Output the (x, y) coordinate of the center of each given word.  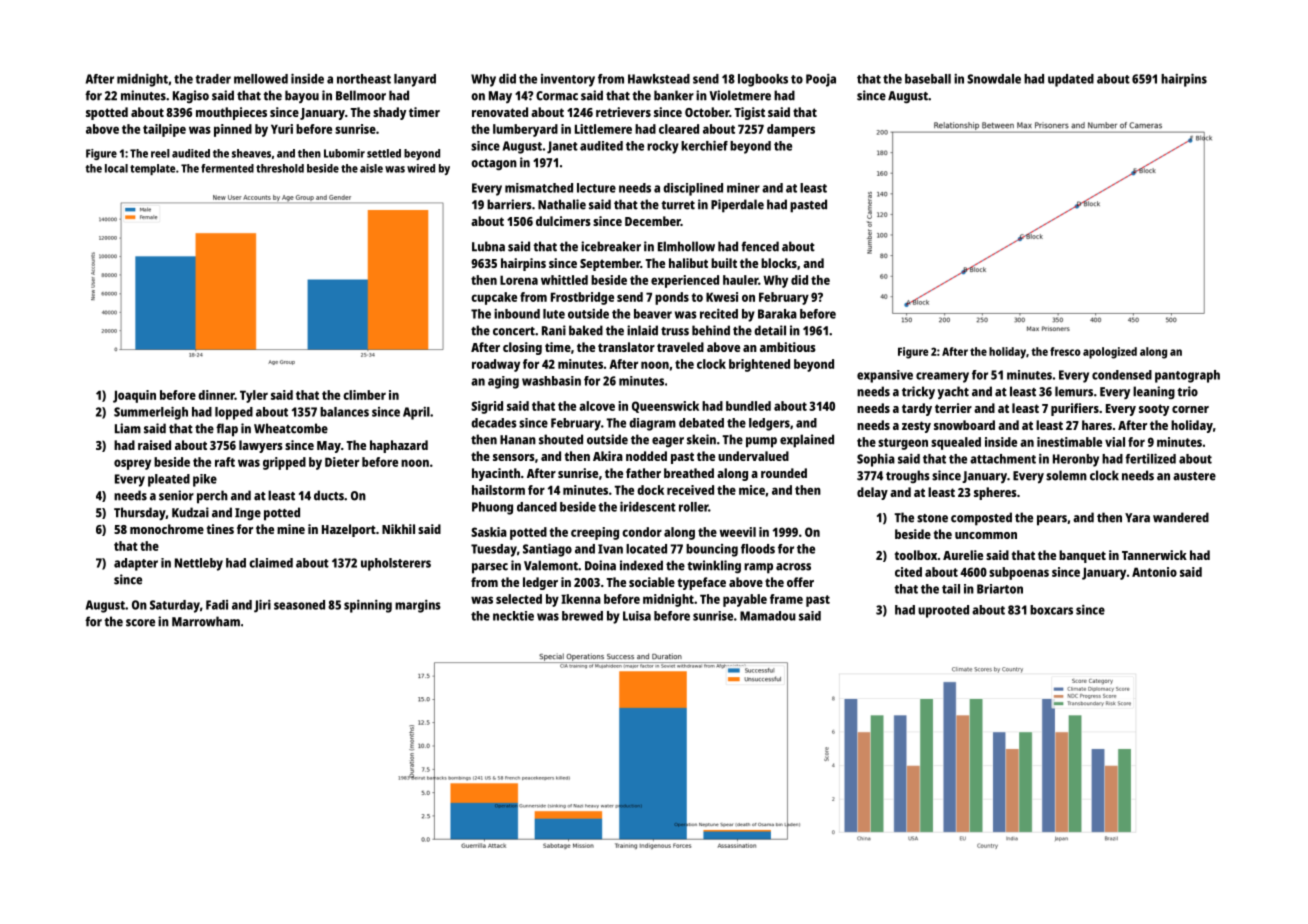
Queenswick (665, 407)
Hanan (518, 440)
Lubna (488, 246)
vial (1115, 442)
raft (225, 462)
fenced (760, 246)
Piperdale (737, 206)
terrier (953, 408)
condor (642, 532)
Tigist (749, 113)
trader (213, 79)
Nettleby (199, 564)
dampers (791, 130)
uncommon (986, 535)
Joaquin (134, 396)
